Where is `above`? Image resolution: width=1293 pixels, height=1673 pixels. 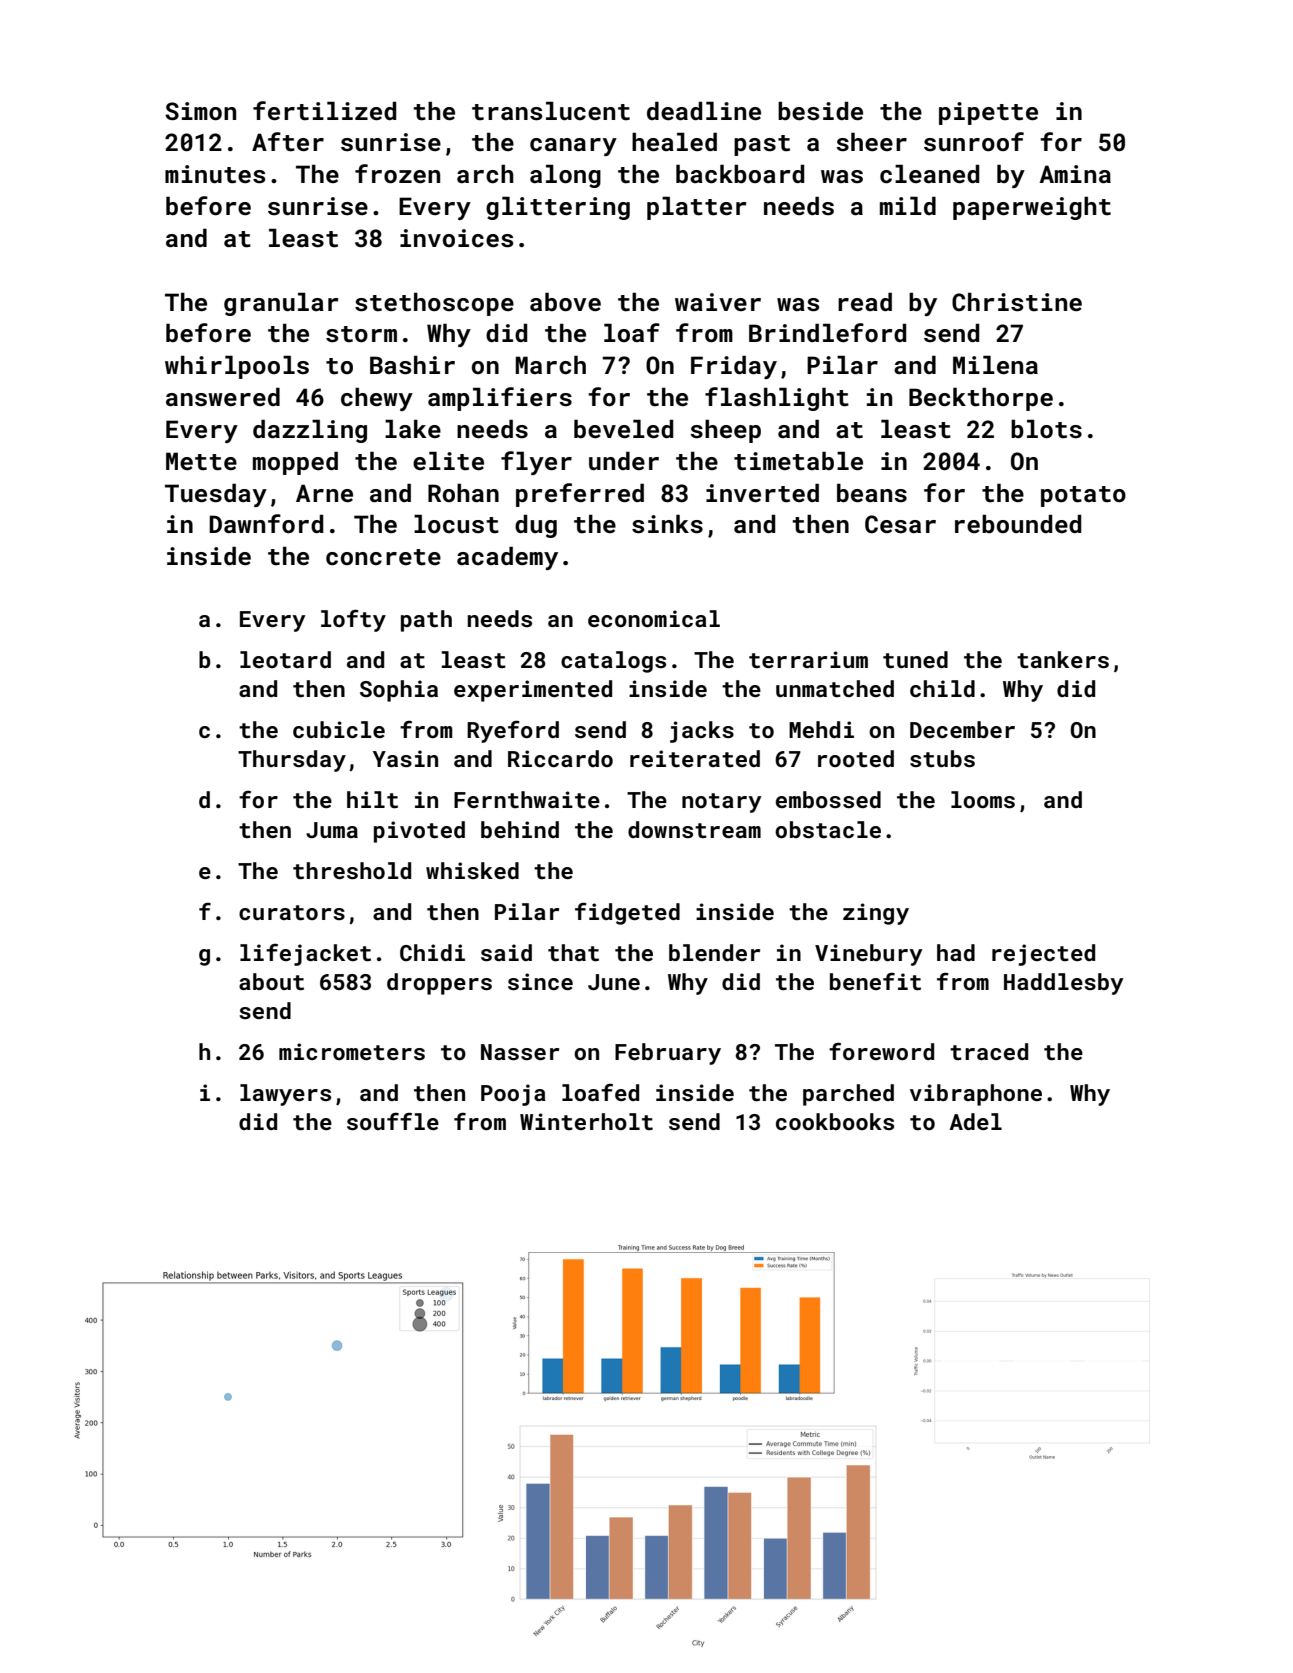
above is located at coordinates (565, 302).
